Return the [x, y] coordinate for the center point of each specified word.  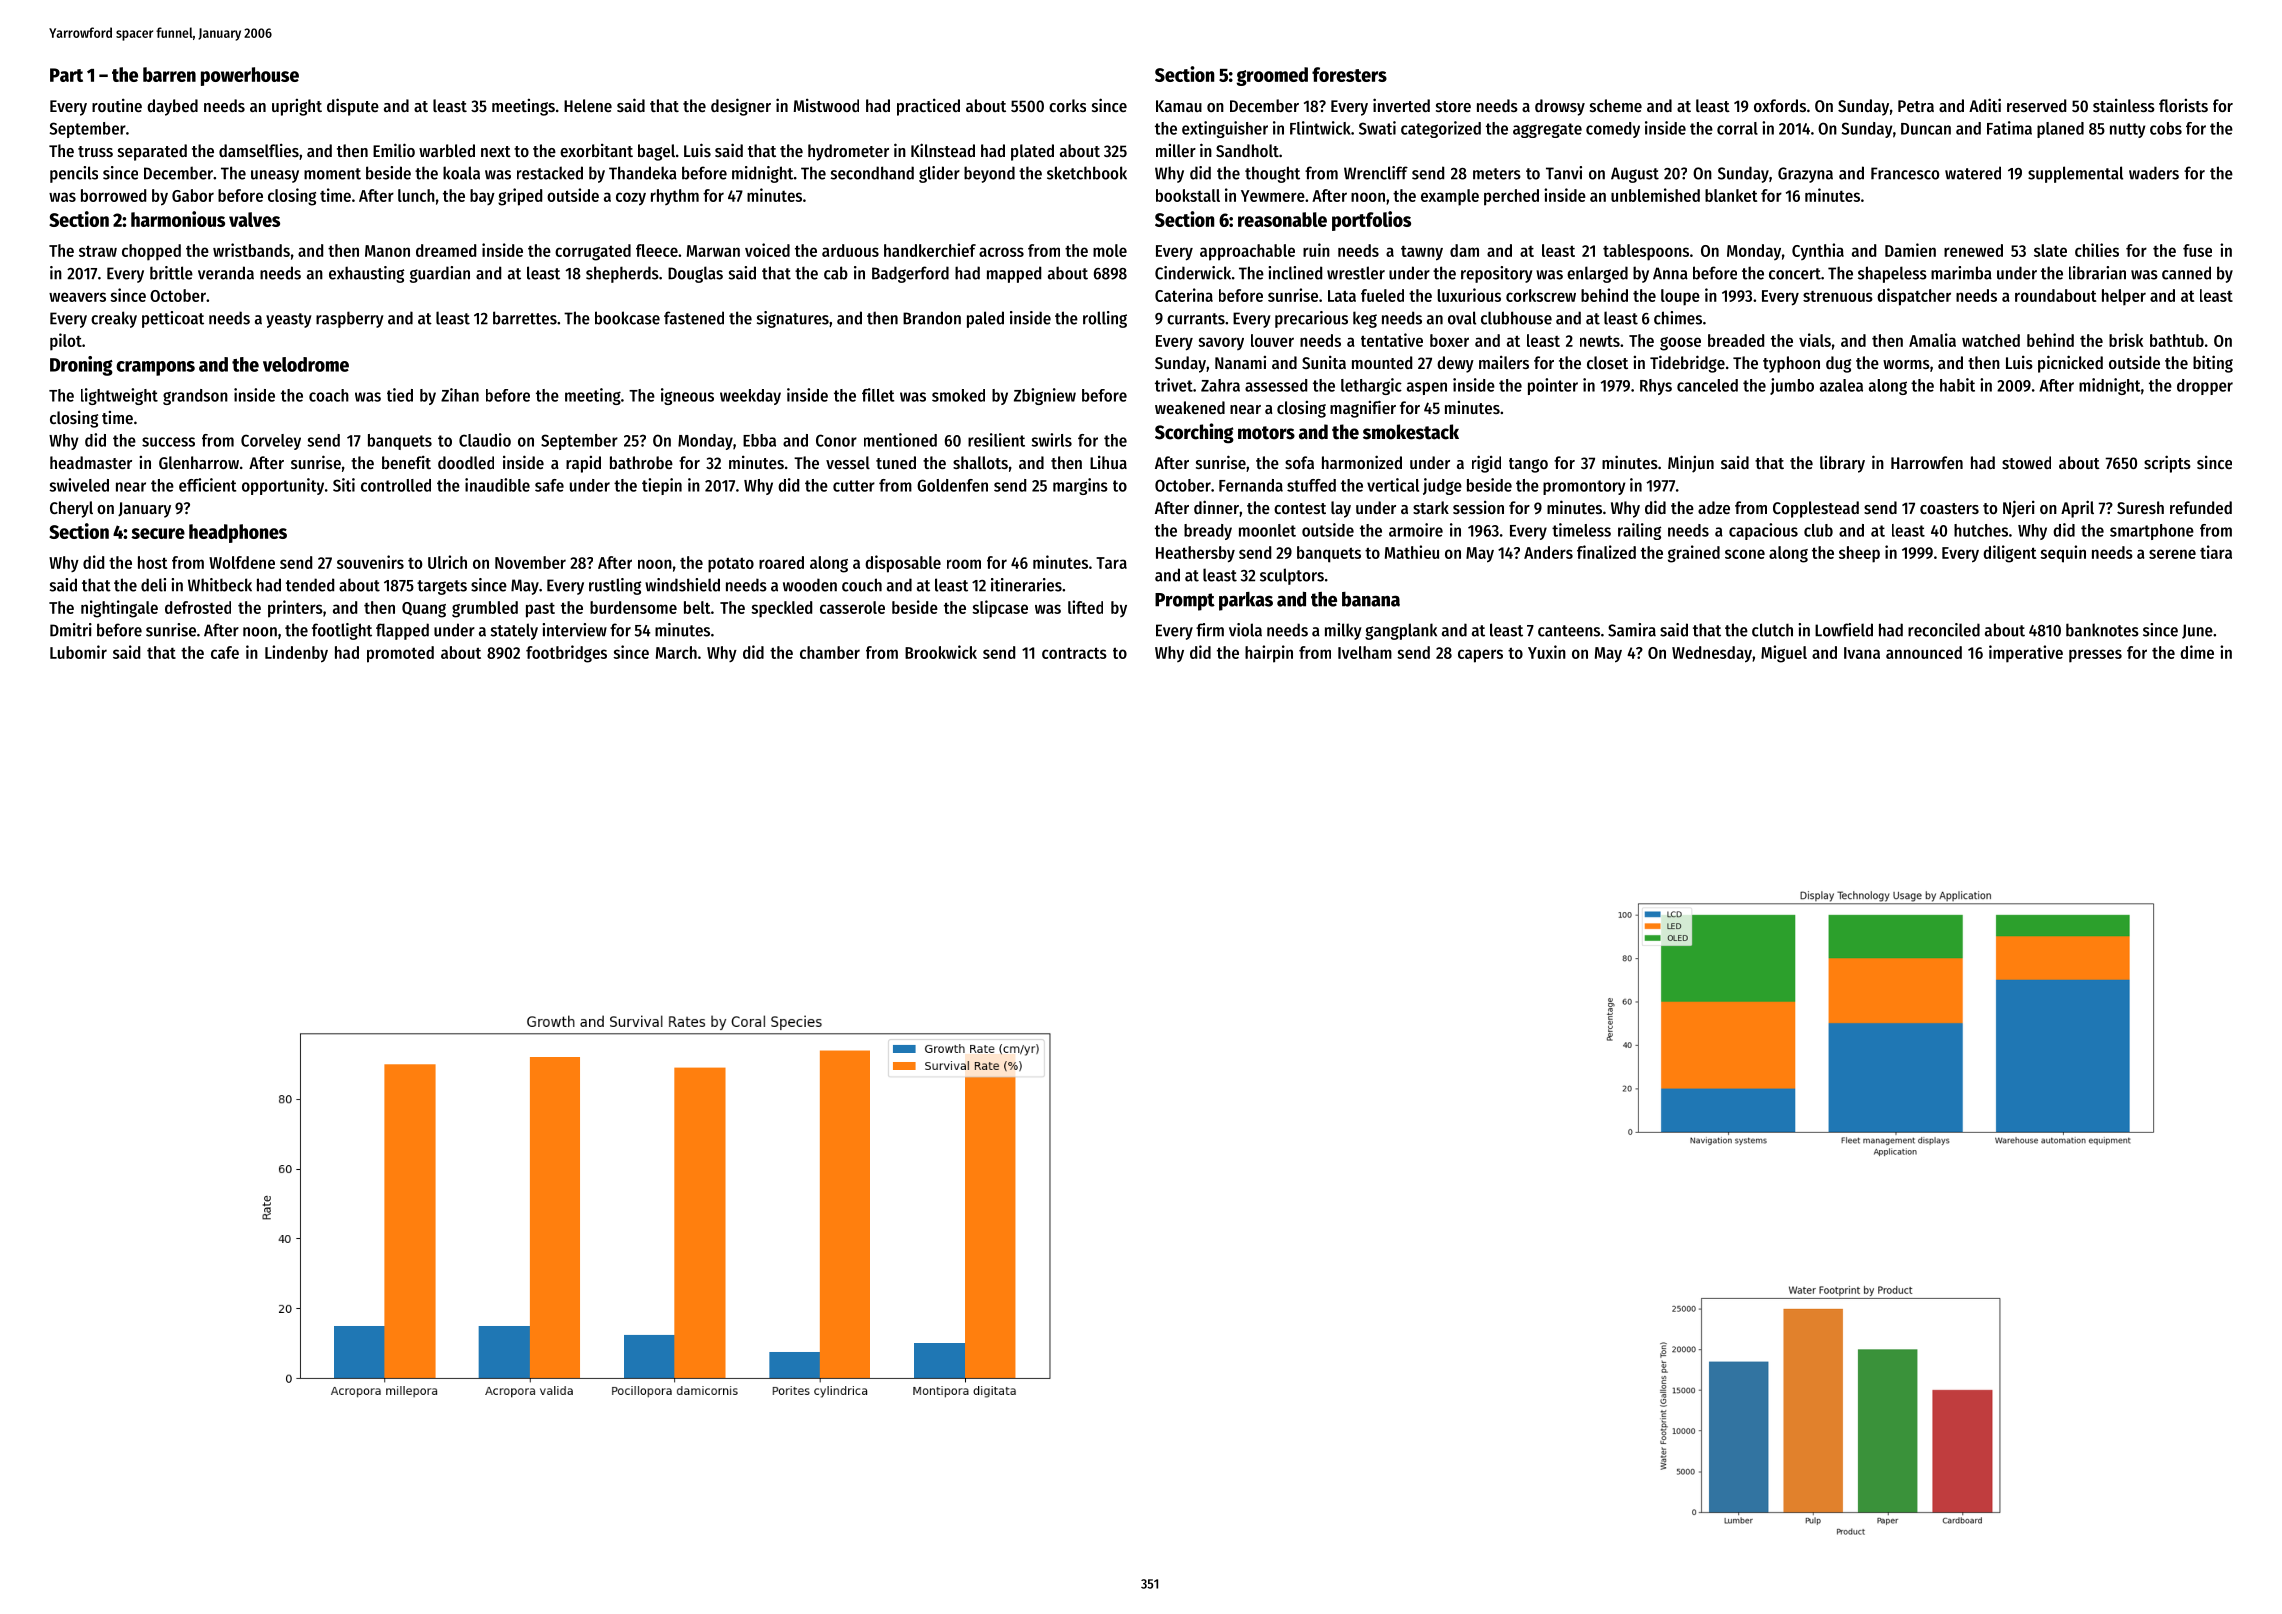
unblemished [1655, 195]
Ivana [1862, 653]
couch [862, 585]
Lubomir [78, 652]
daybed [172, 107]
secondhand [872, 173]
